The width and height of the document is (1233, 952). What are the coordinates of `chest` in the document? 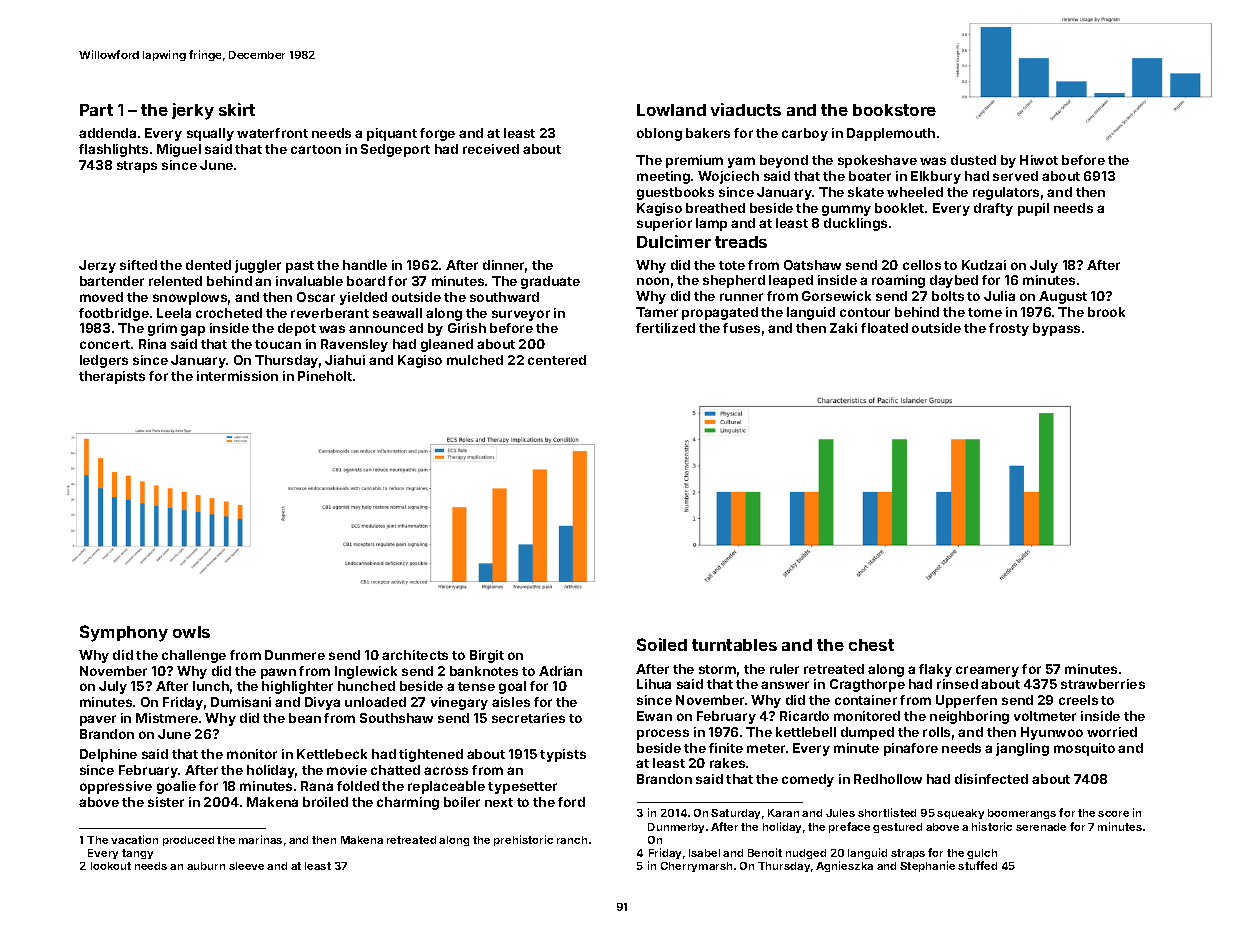 It's located at (871, 645).
